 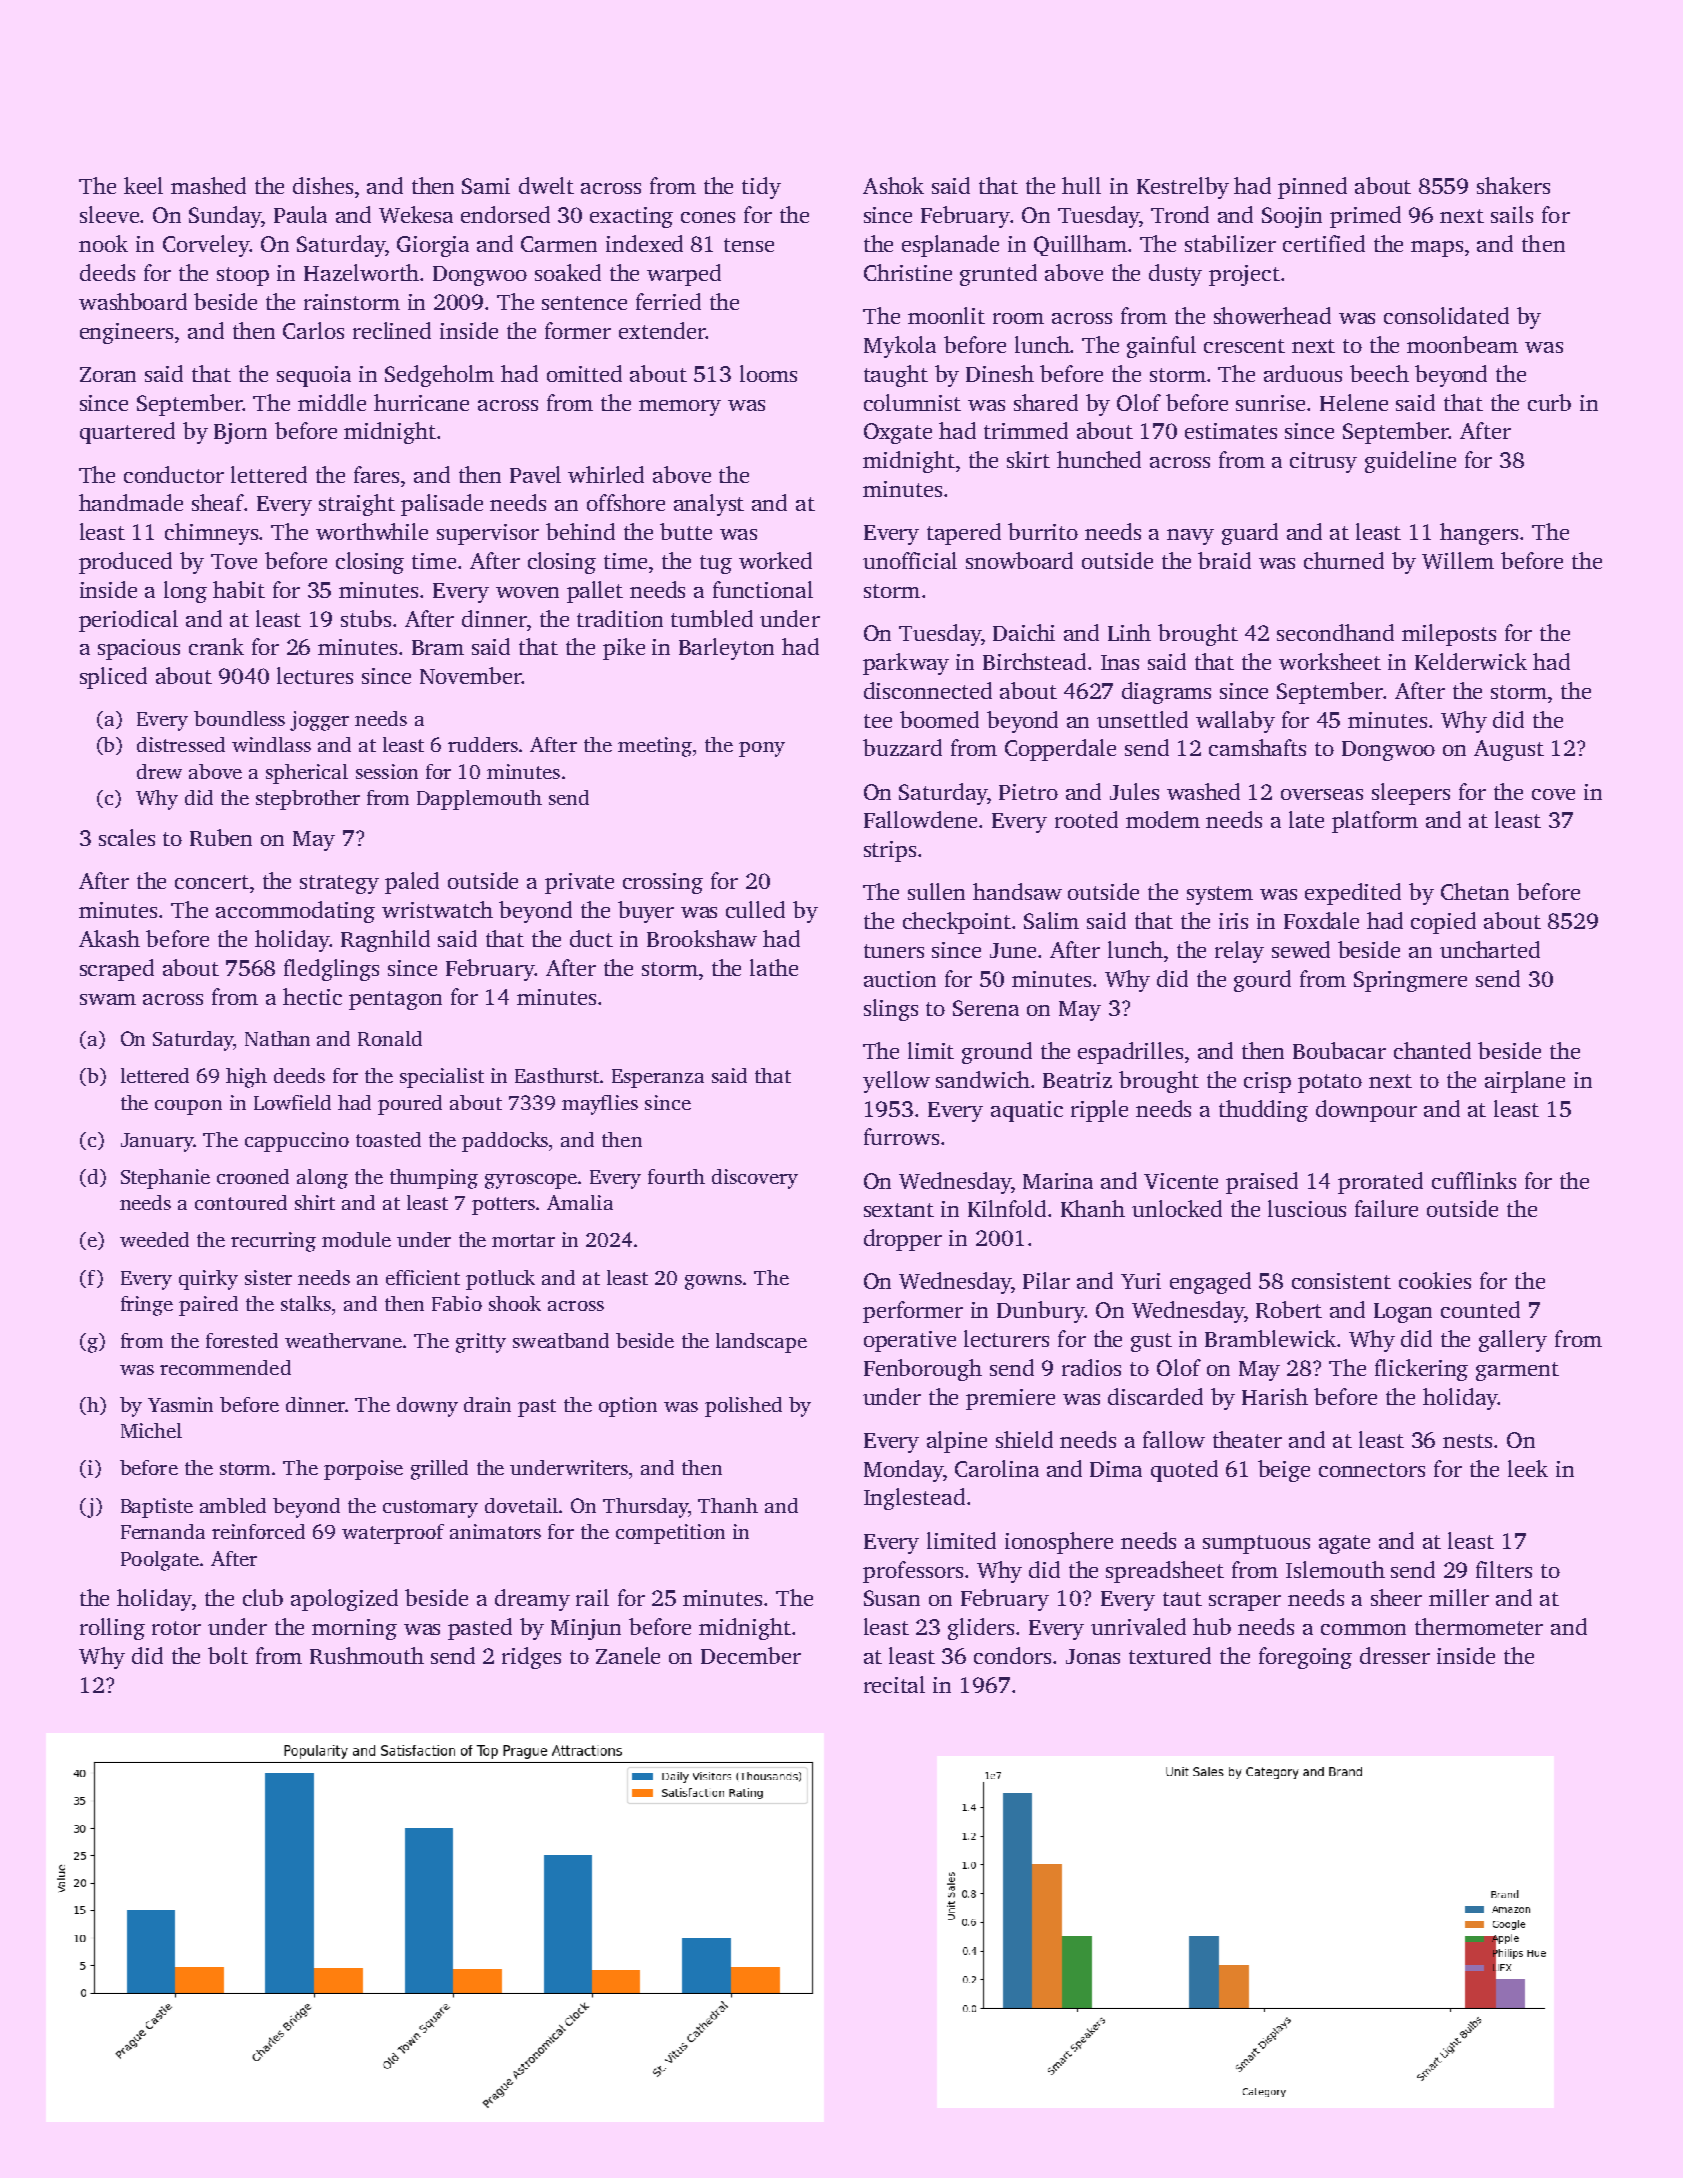 I want to click on Bjorn, so click(x=240, y=433).
